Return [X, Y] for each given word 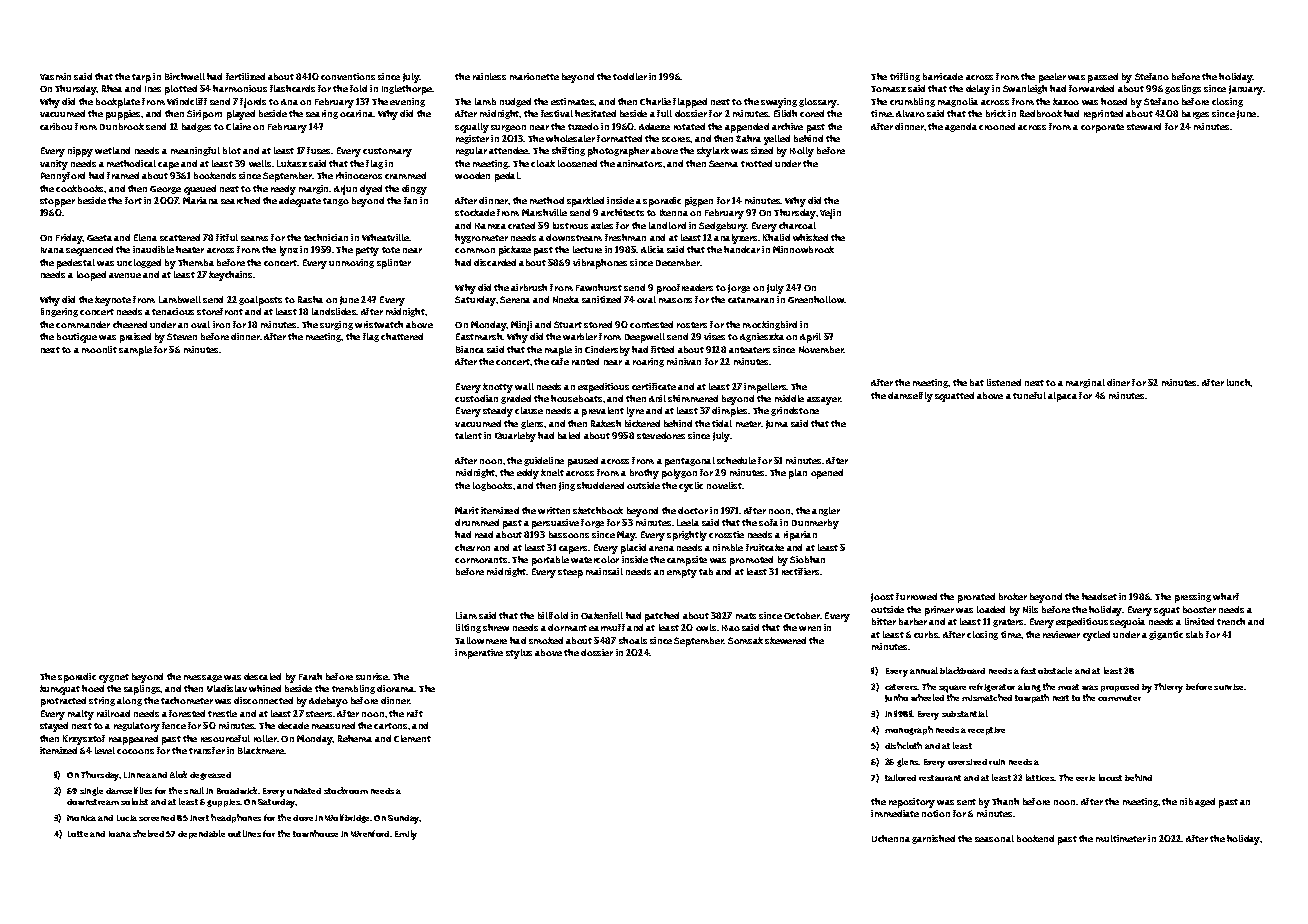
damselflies [129, 790]
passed [1103, 78]
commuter [1119, 698]
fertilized [245, 76]
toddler [630, 76]
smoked [546, 640]
